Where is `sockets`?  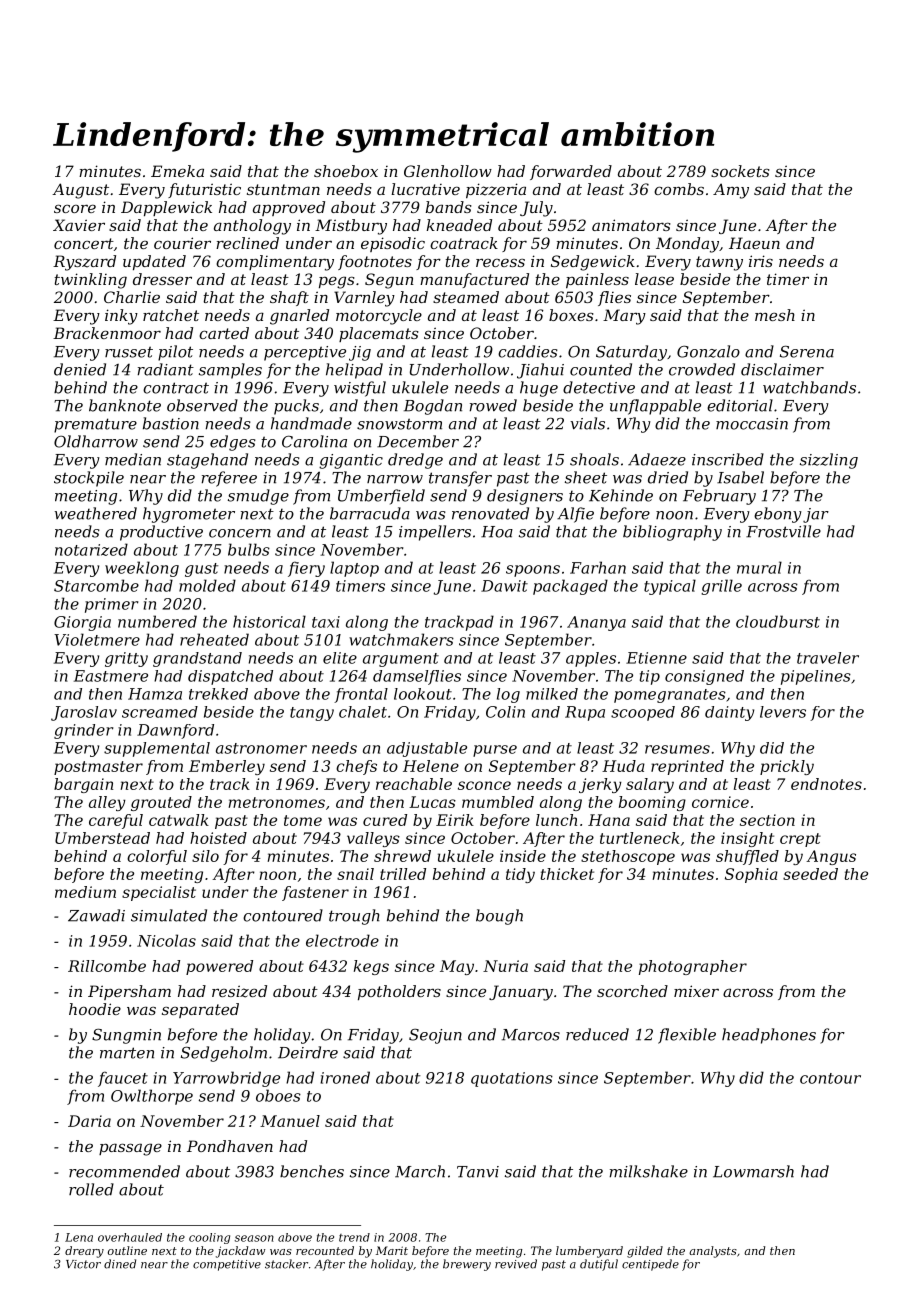
sockets is located at coordinates (740, 171).
